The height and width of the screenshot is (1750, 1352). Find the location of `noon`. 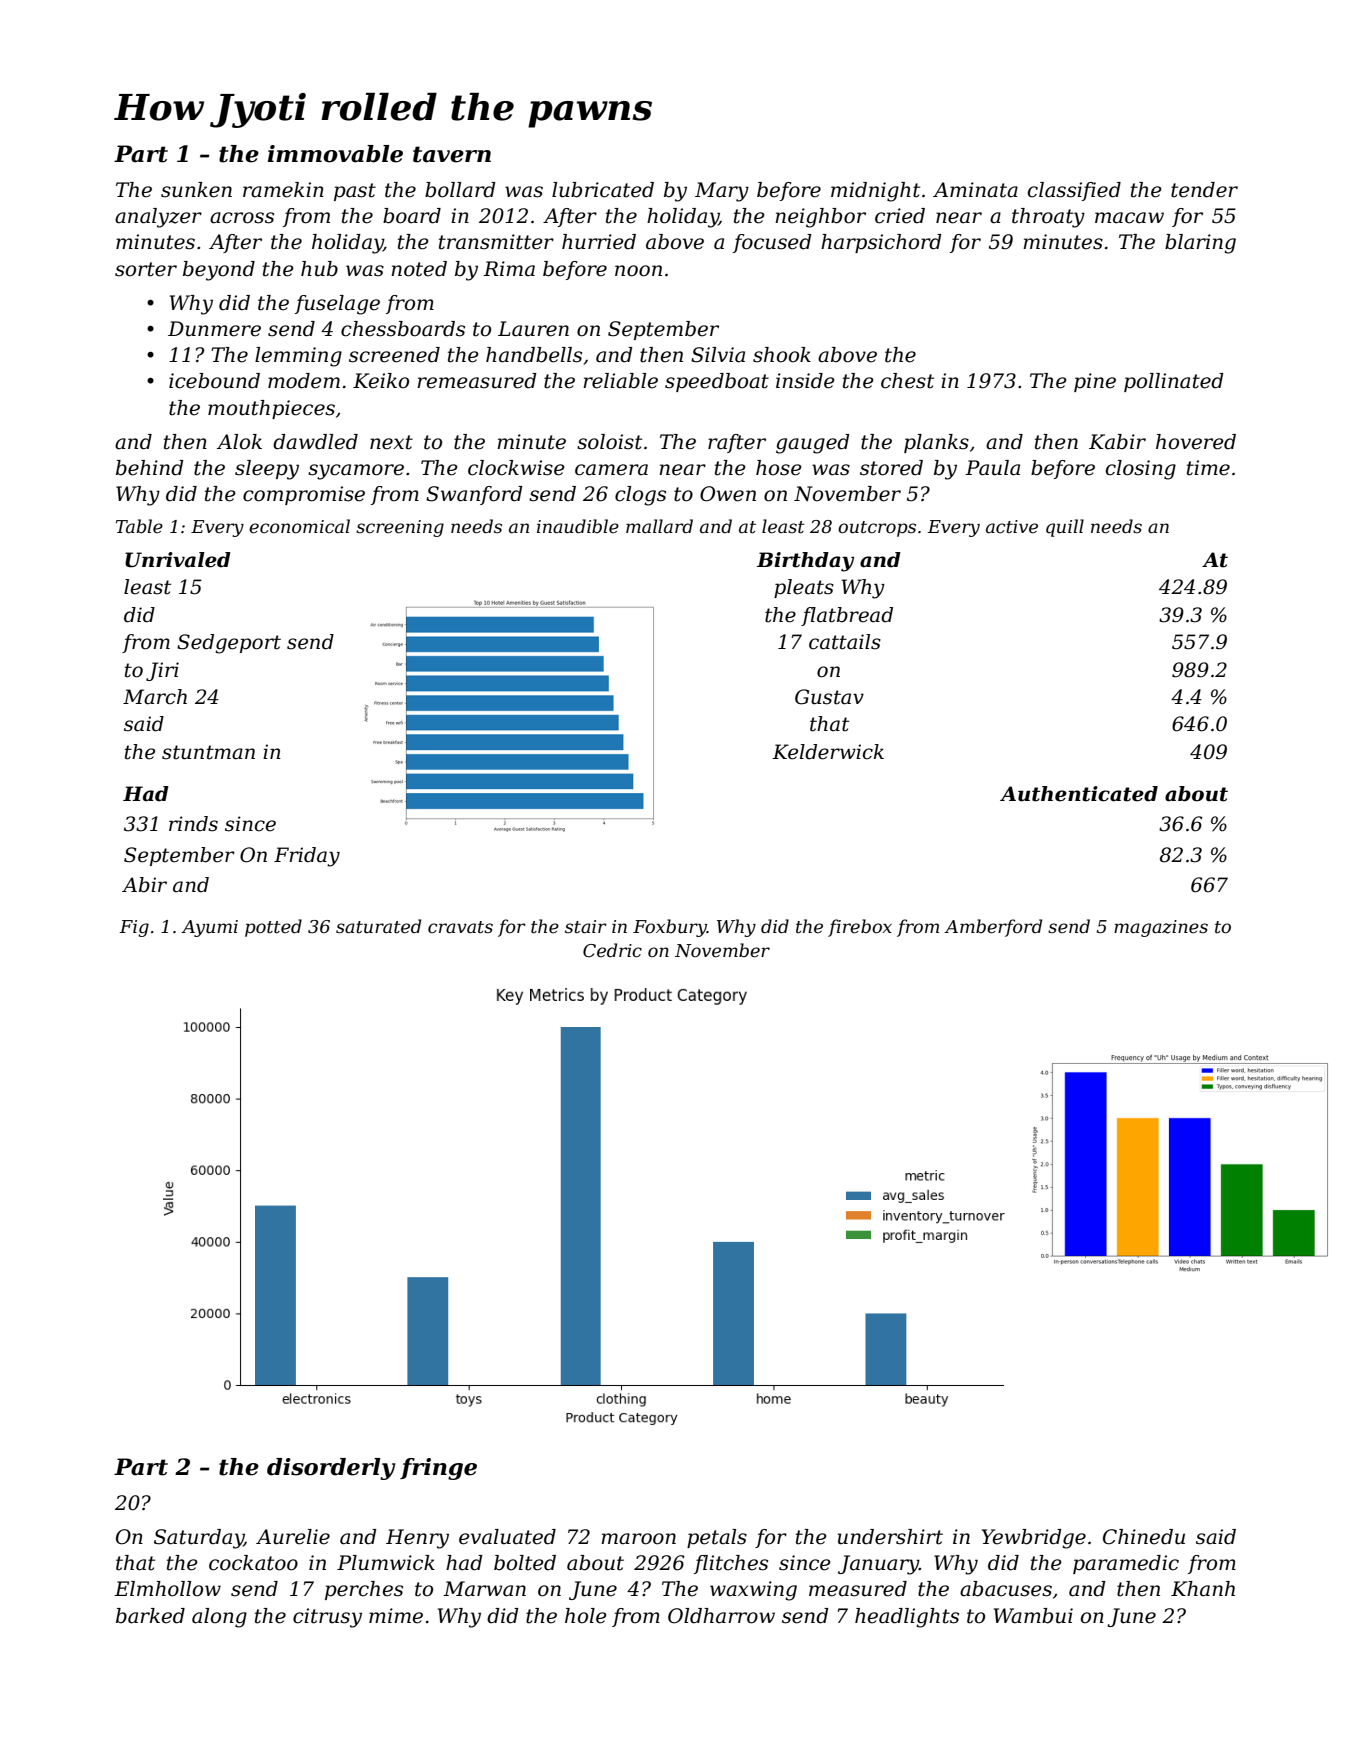

noon is located at coordinates (638, 271).
